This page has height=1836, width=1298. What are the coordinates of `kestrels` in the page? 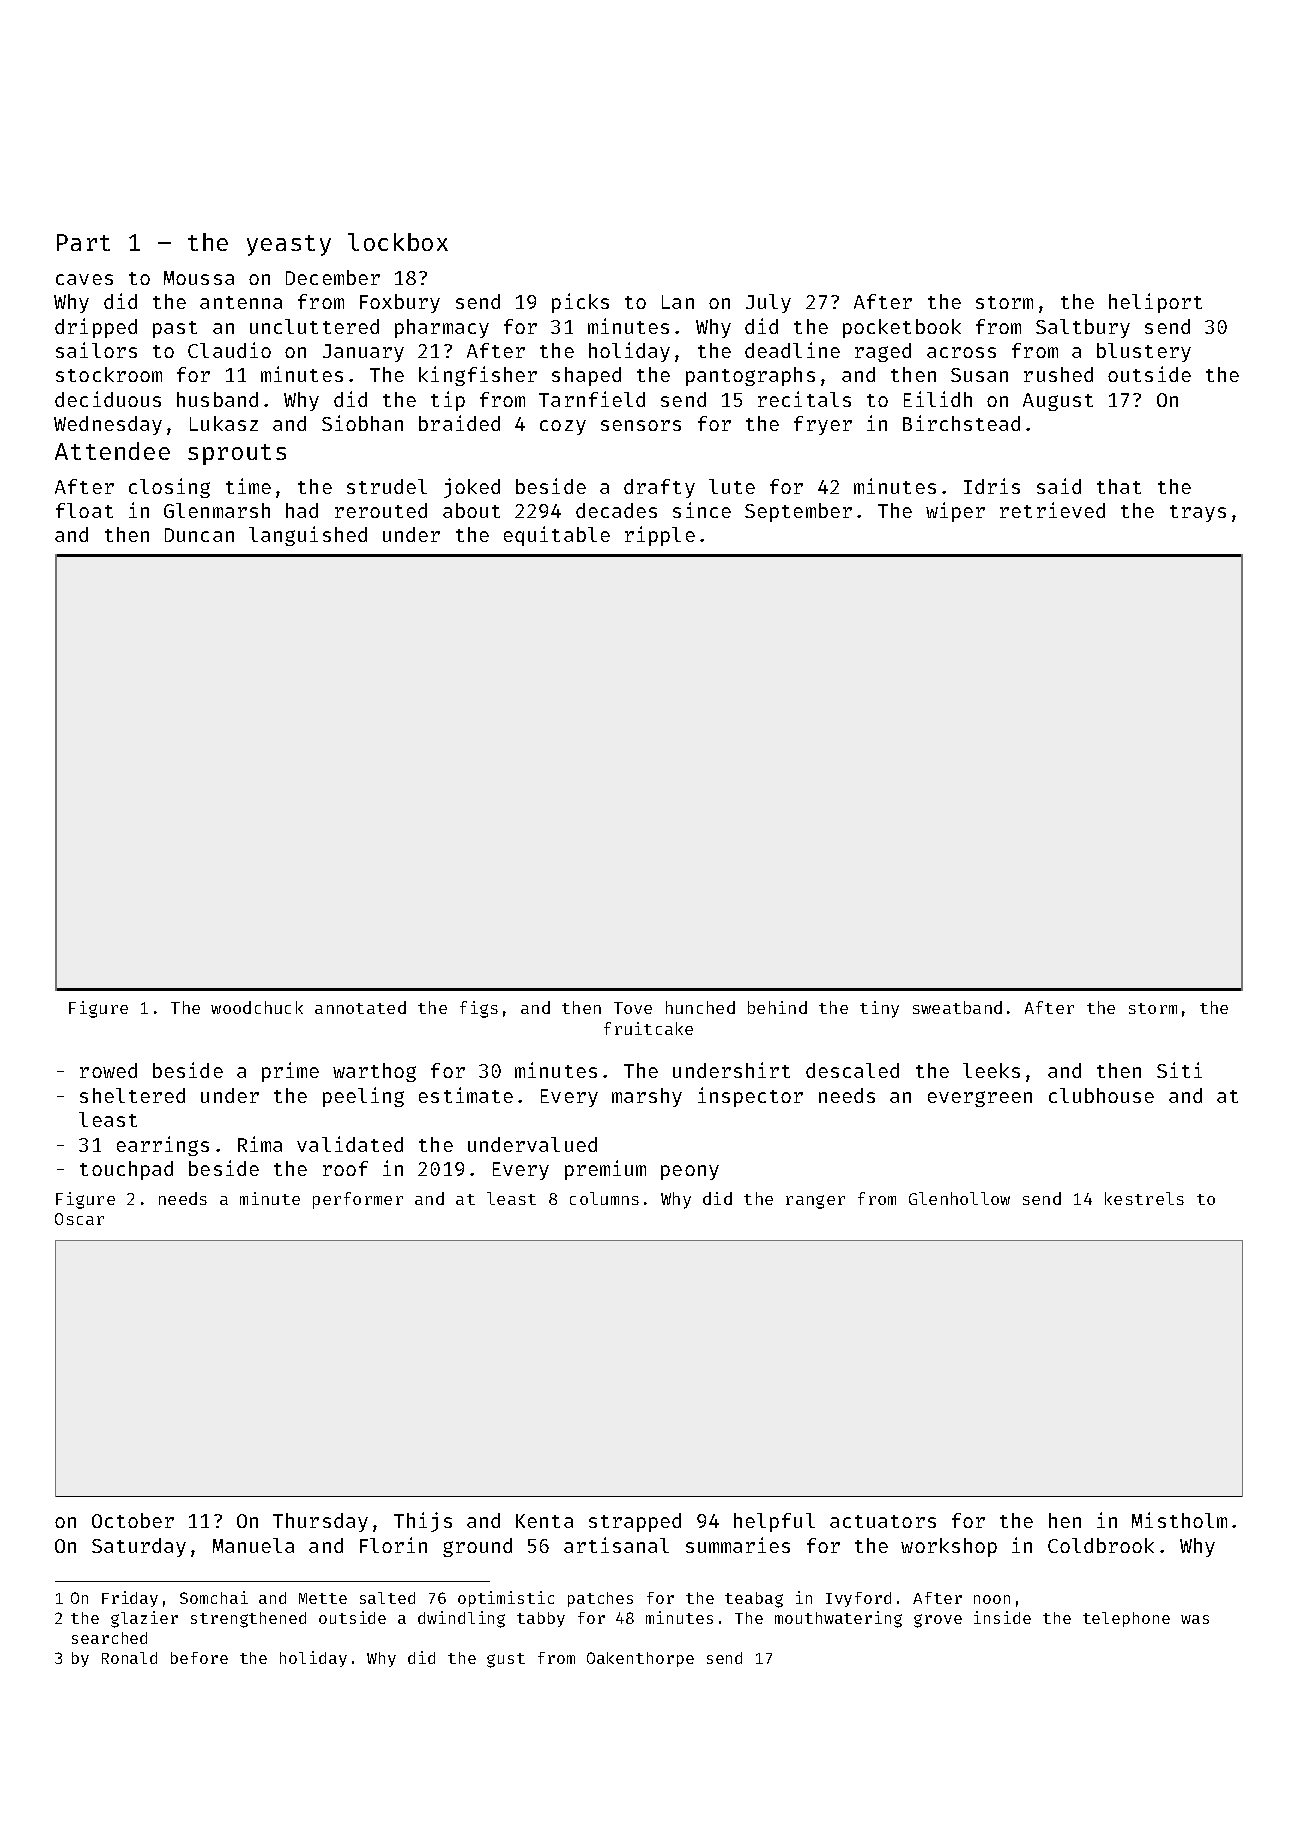 It's located at (1144, 1198).
